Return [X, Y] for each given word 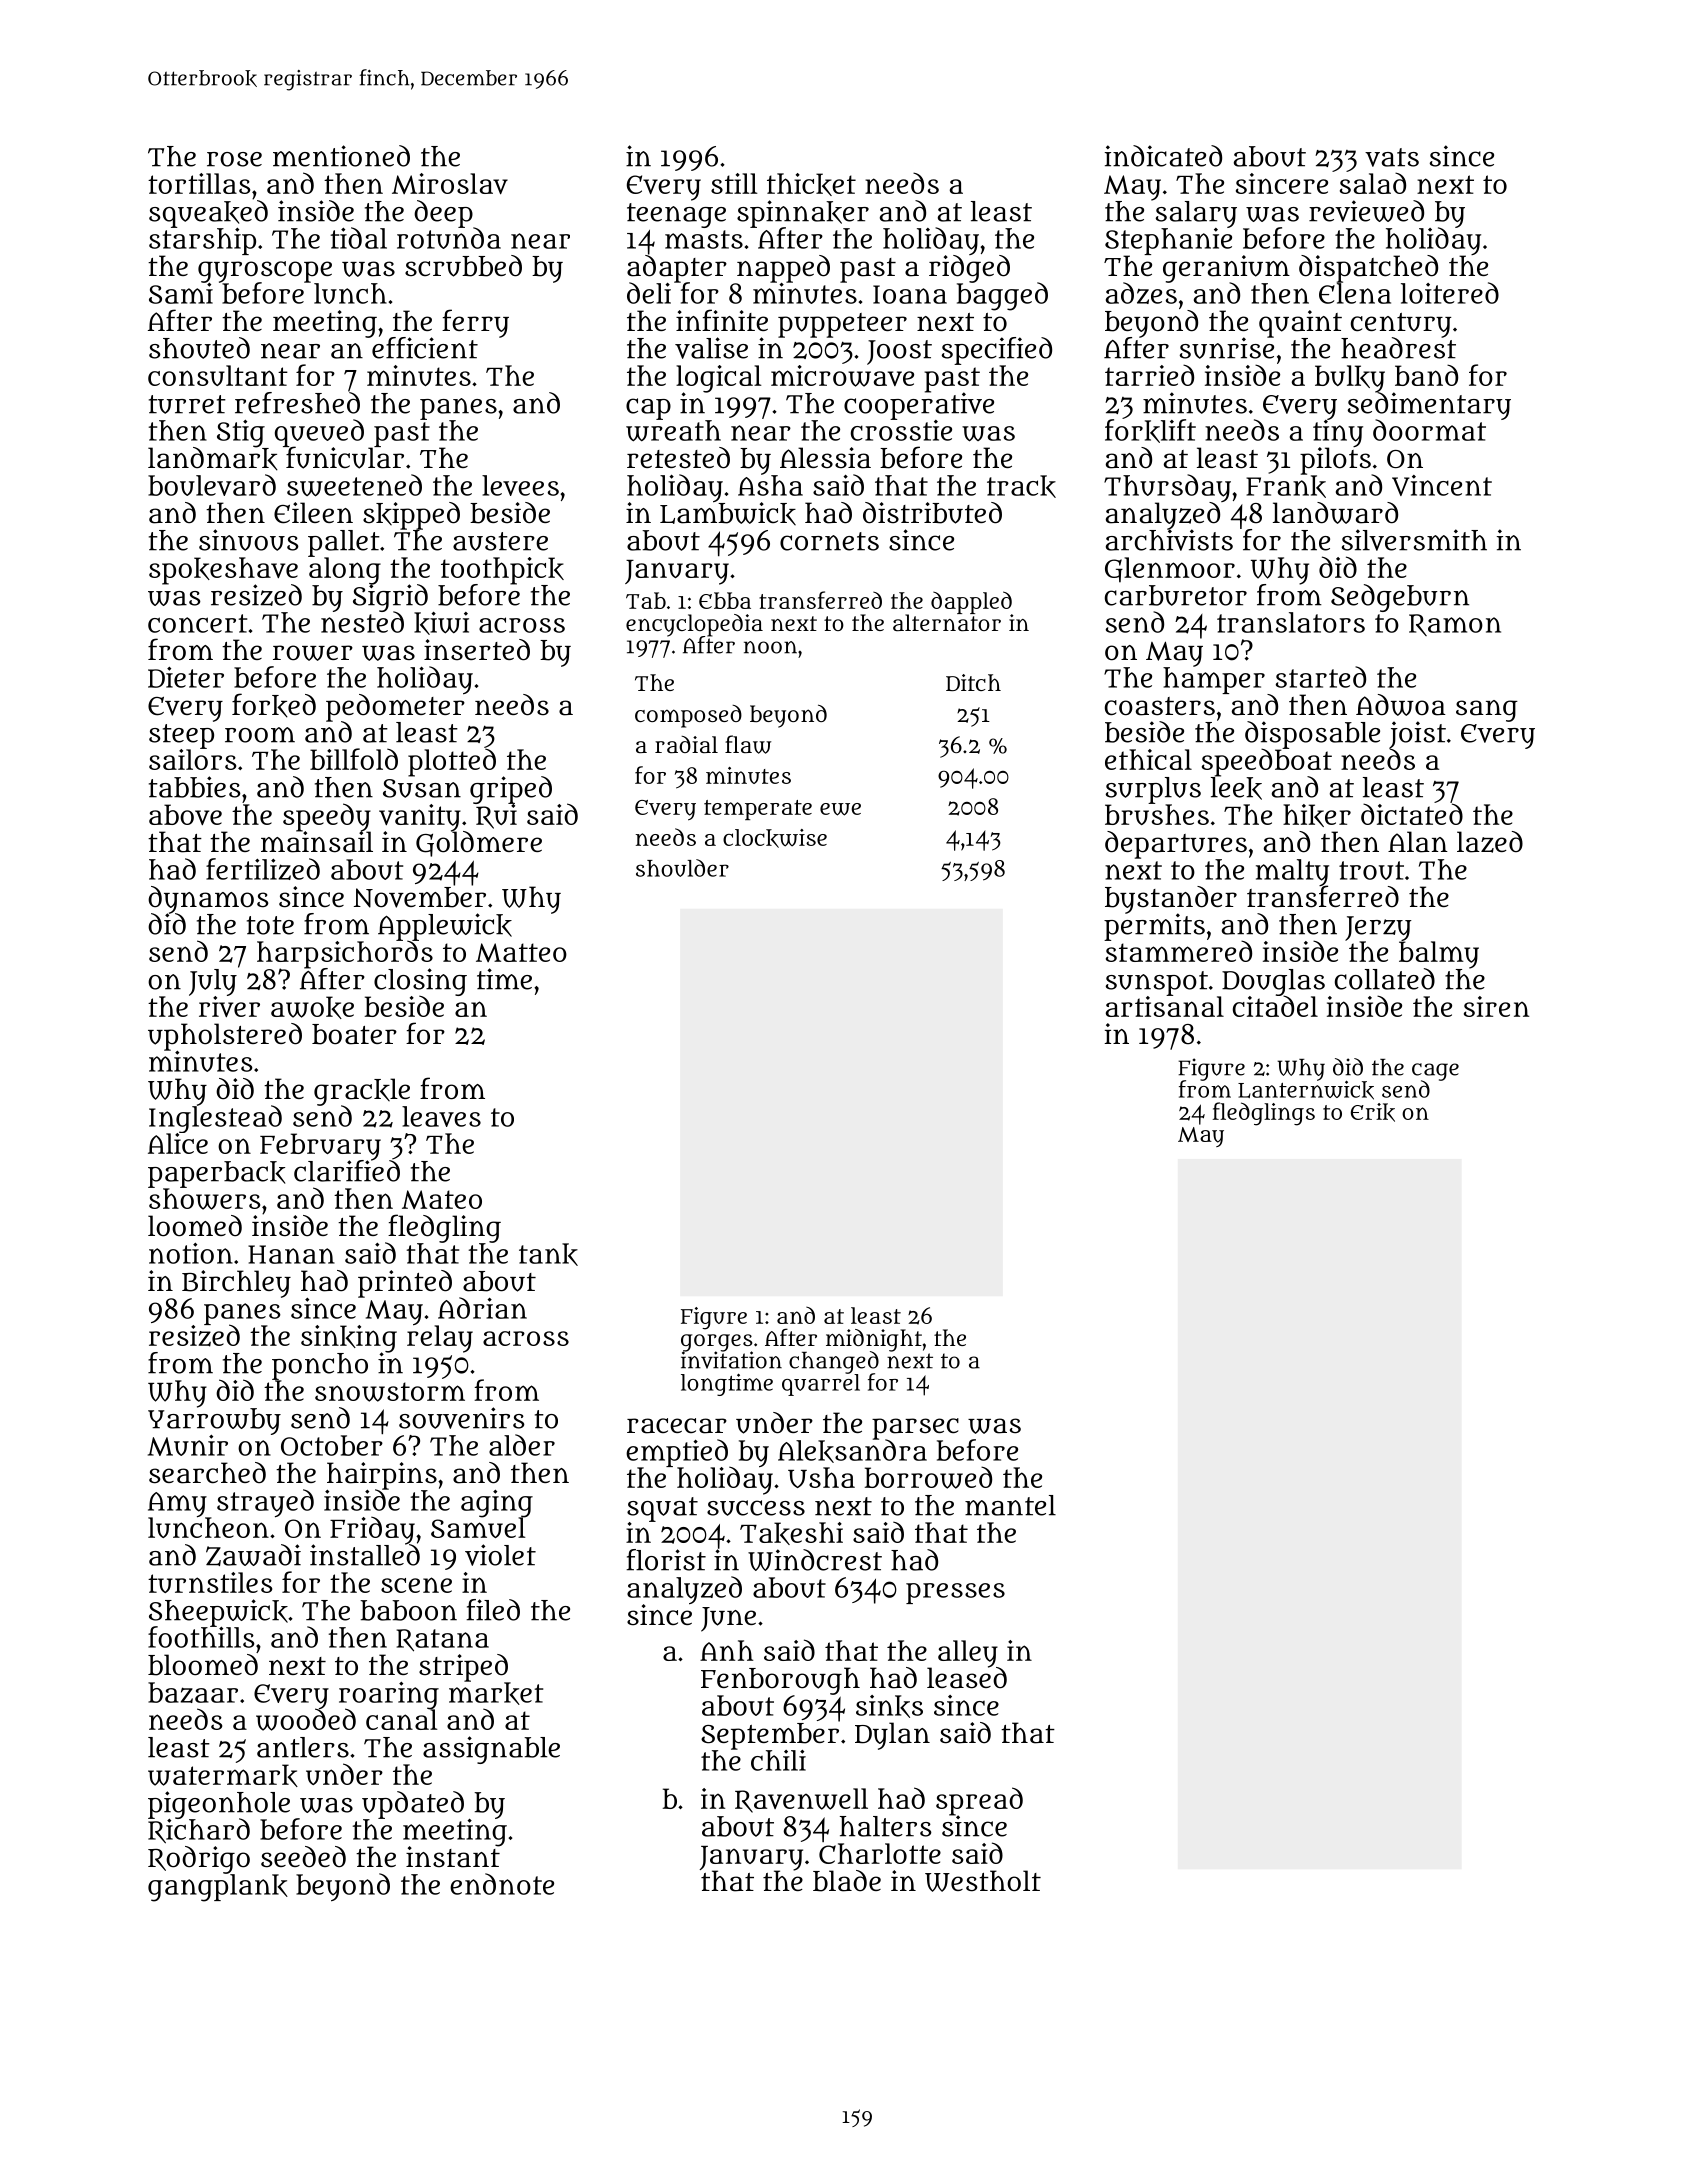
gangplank [218, 1888]
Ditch [973, 682]
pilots [1335, 460]
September [770, 1736]
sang [1487, 711]
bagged [1002, 297]
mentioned [341, 156]
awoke [312, 1007]
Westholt [983, 1881]
